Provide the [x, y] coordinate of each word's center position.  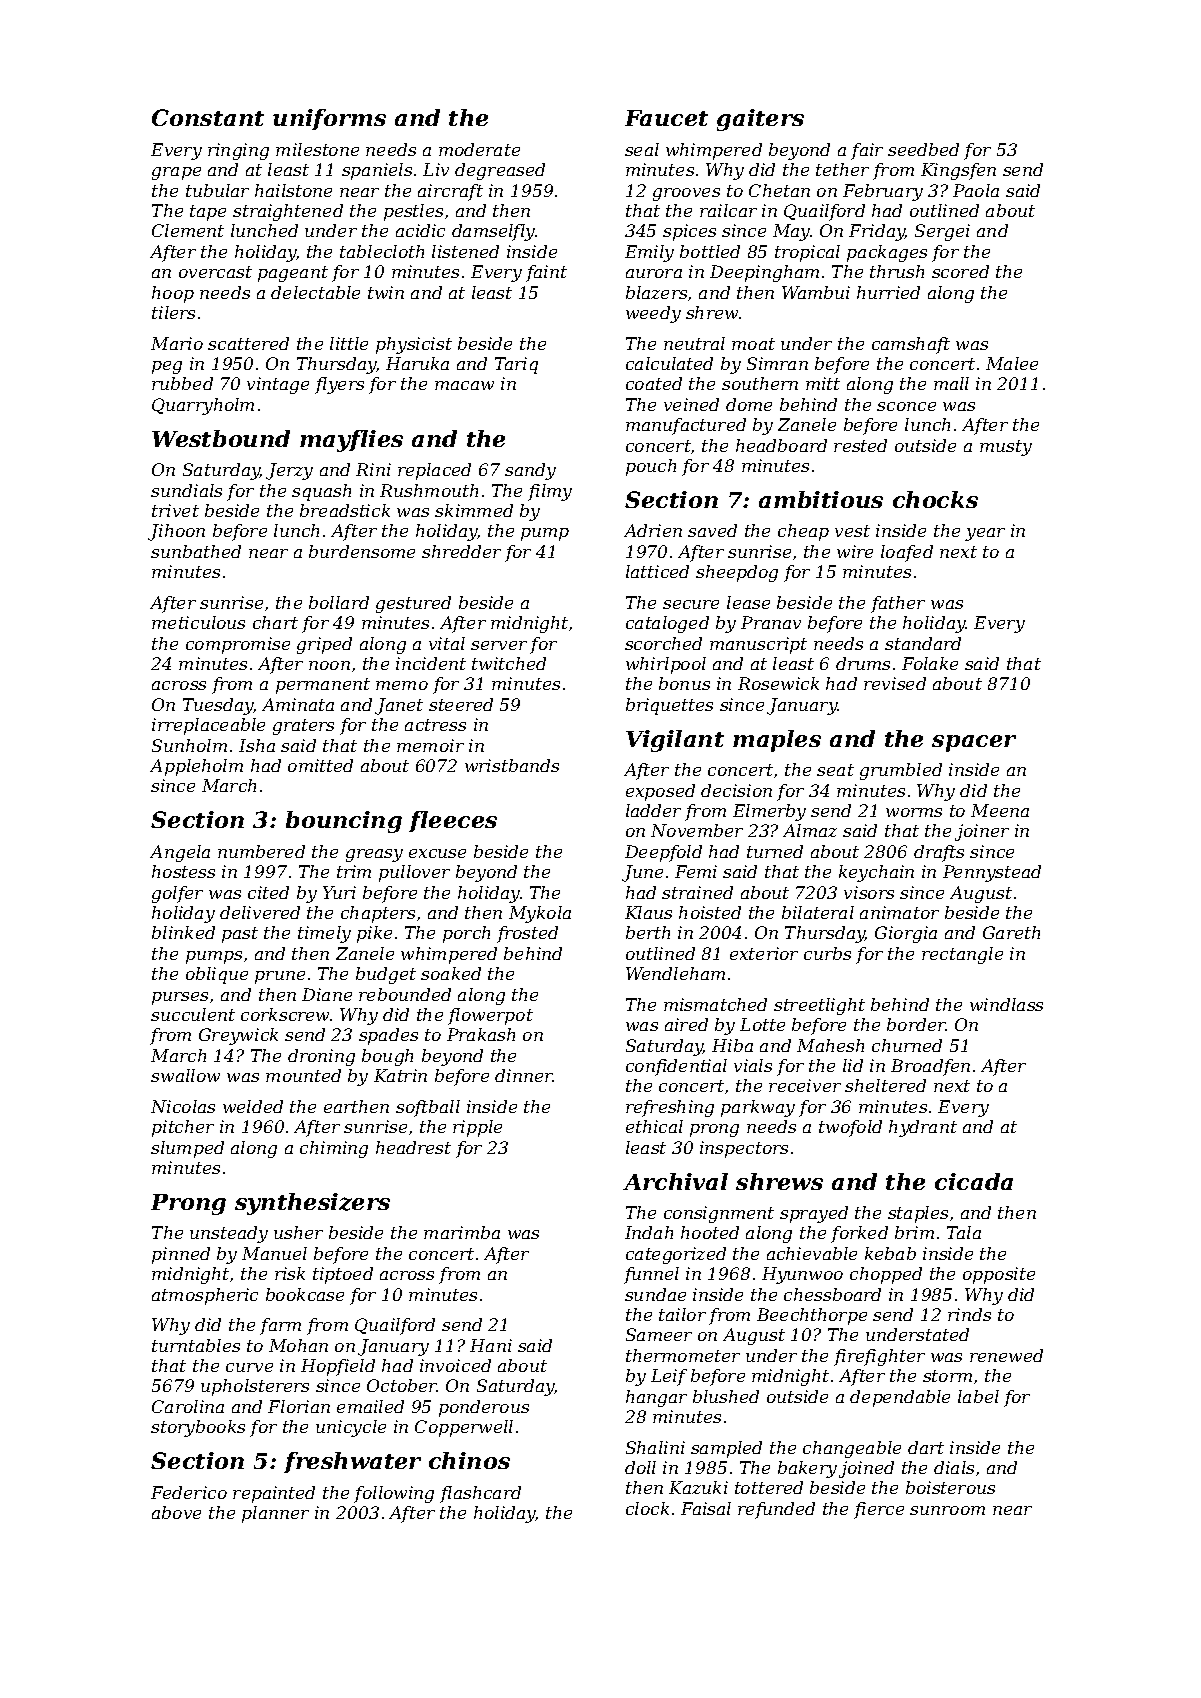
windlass [1006, 1004]
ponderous [484, 1408]
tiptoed [343, 1275]
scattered [248, 343]
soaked [451, 973]
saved [712, 530]
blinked [183, 932]
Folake [930, 663]
